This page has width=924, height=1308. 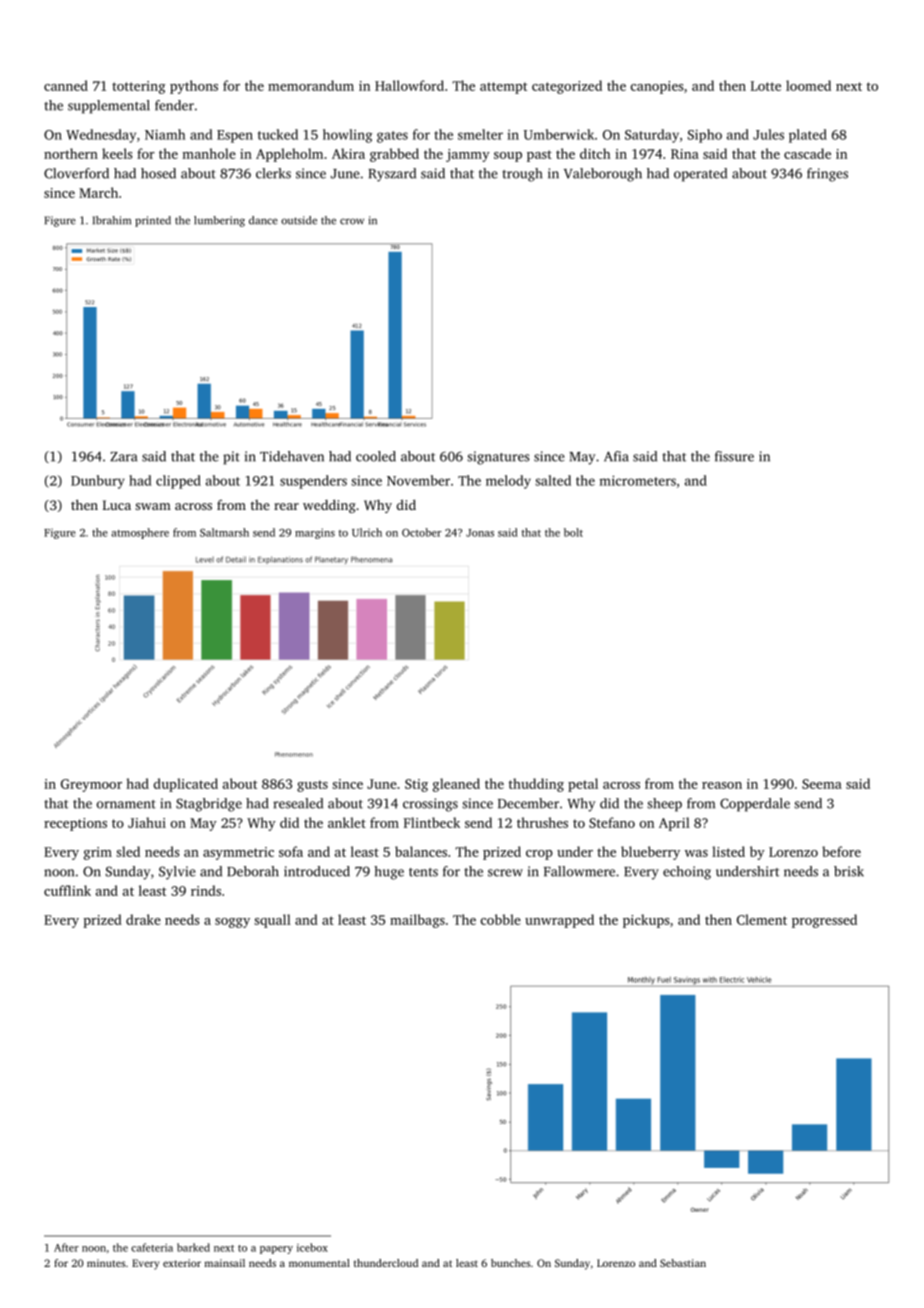 What do you see at coordinates (728, 851) in the page?
I see `listed` at bounding box center [728, 851].
